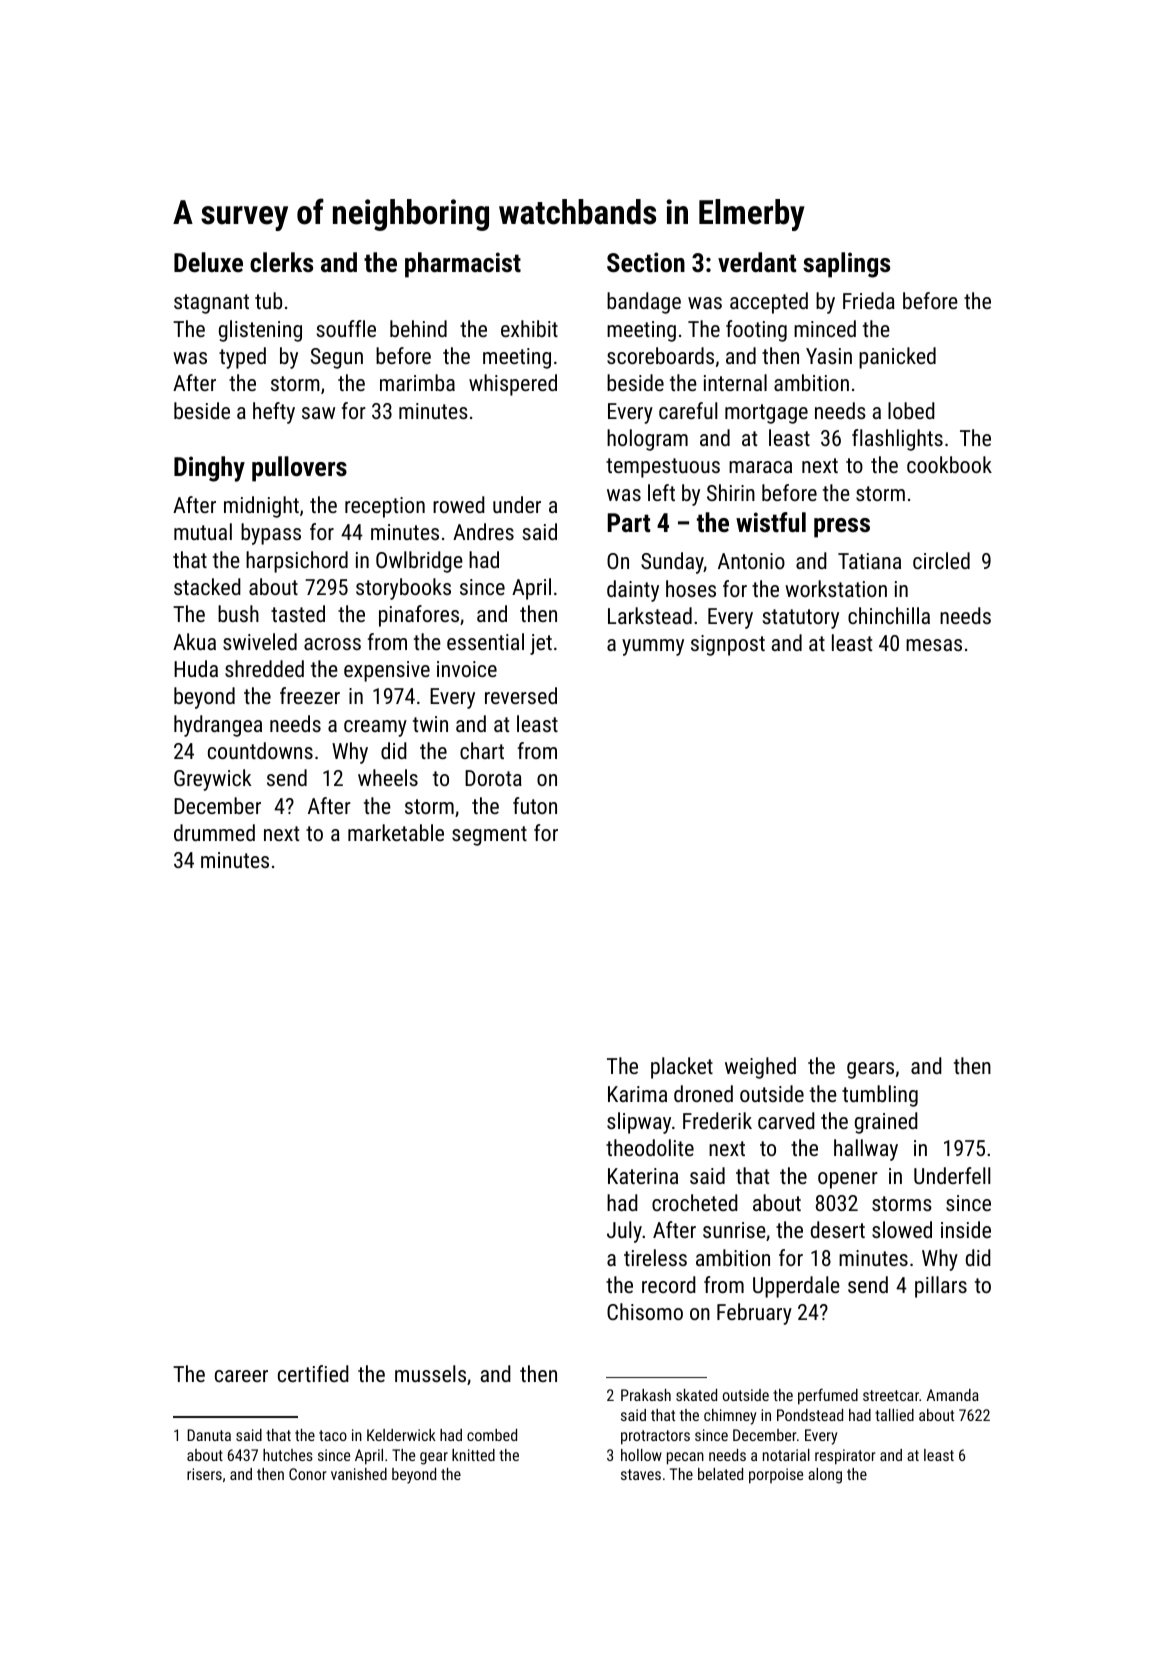 This screenshot has height=1654, width=1165. I want to click on Deluxe, so click(208, 262).
